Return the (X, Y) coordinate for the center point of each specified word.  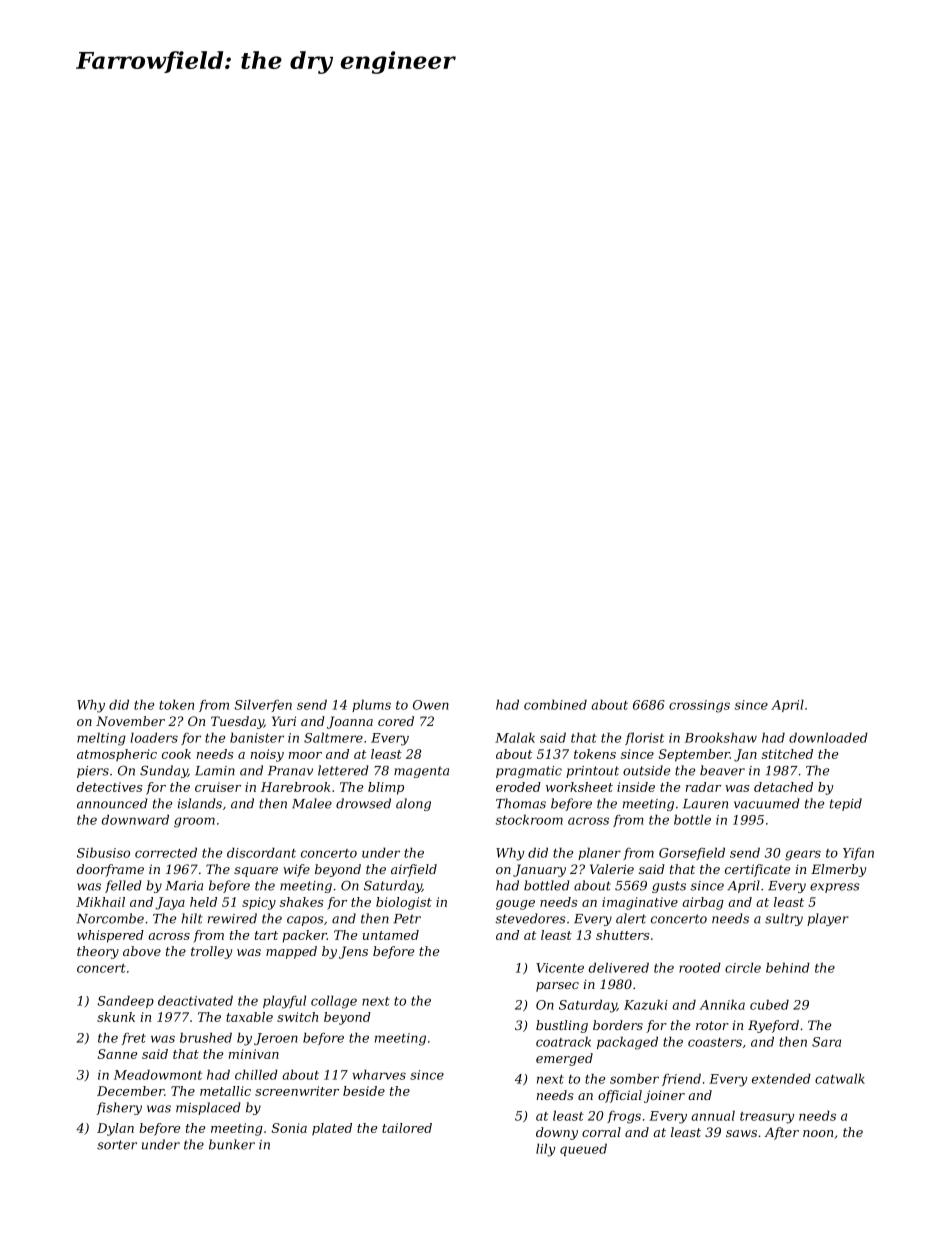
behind (788, 967)
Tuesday (237, 722)
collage (334, 1002)
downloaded (828, 737)
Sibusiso (103, 852)
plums (371, 705)
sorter (117, 1145)
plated (332, 1129)
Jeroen (276, 1039)
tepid (846, 804)
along (413, 804)
